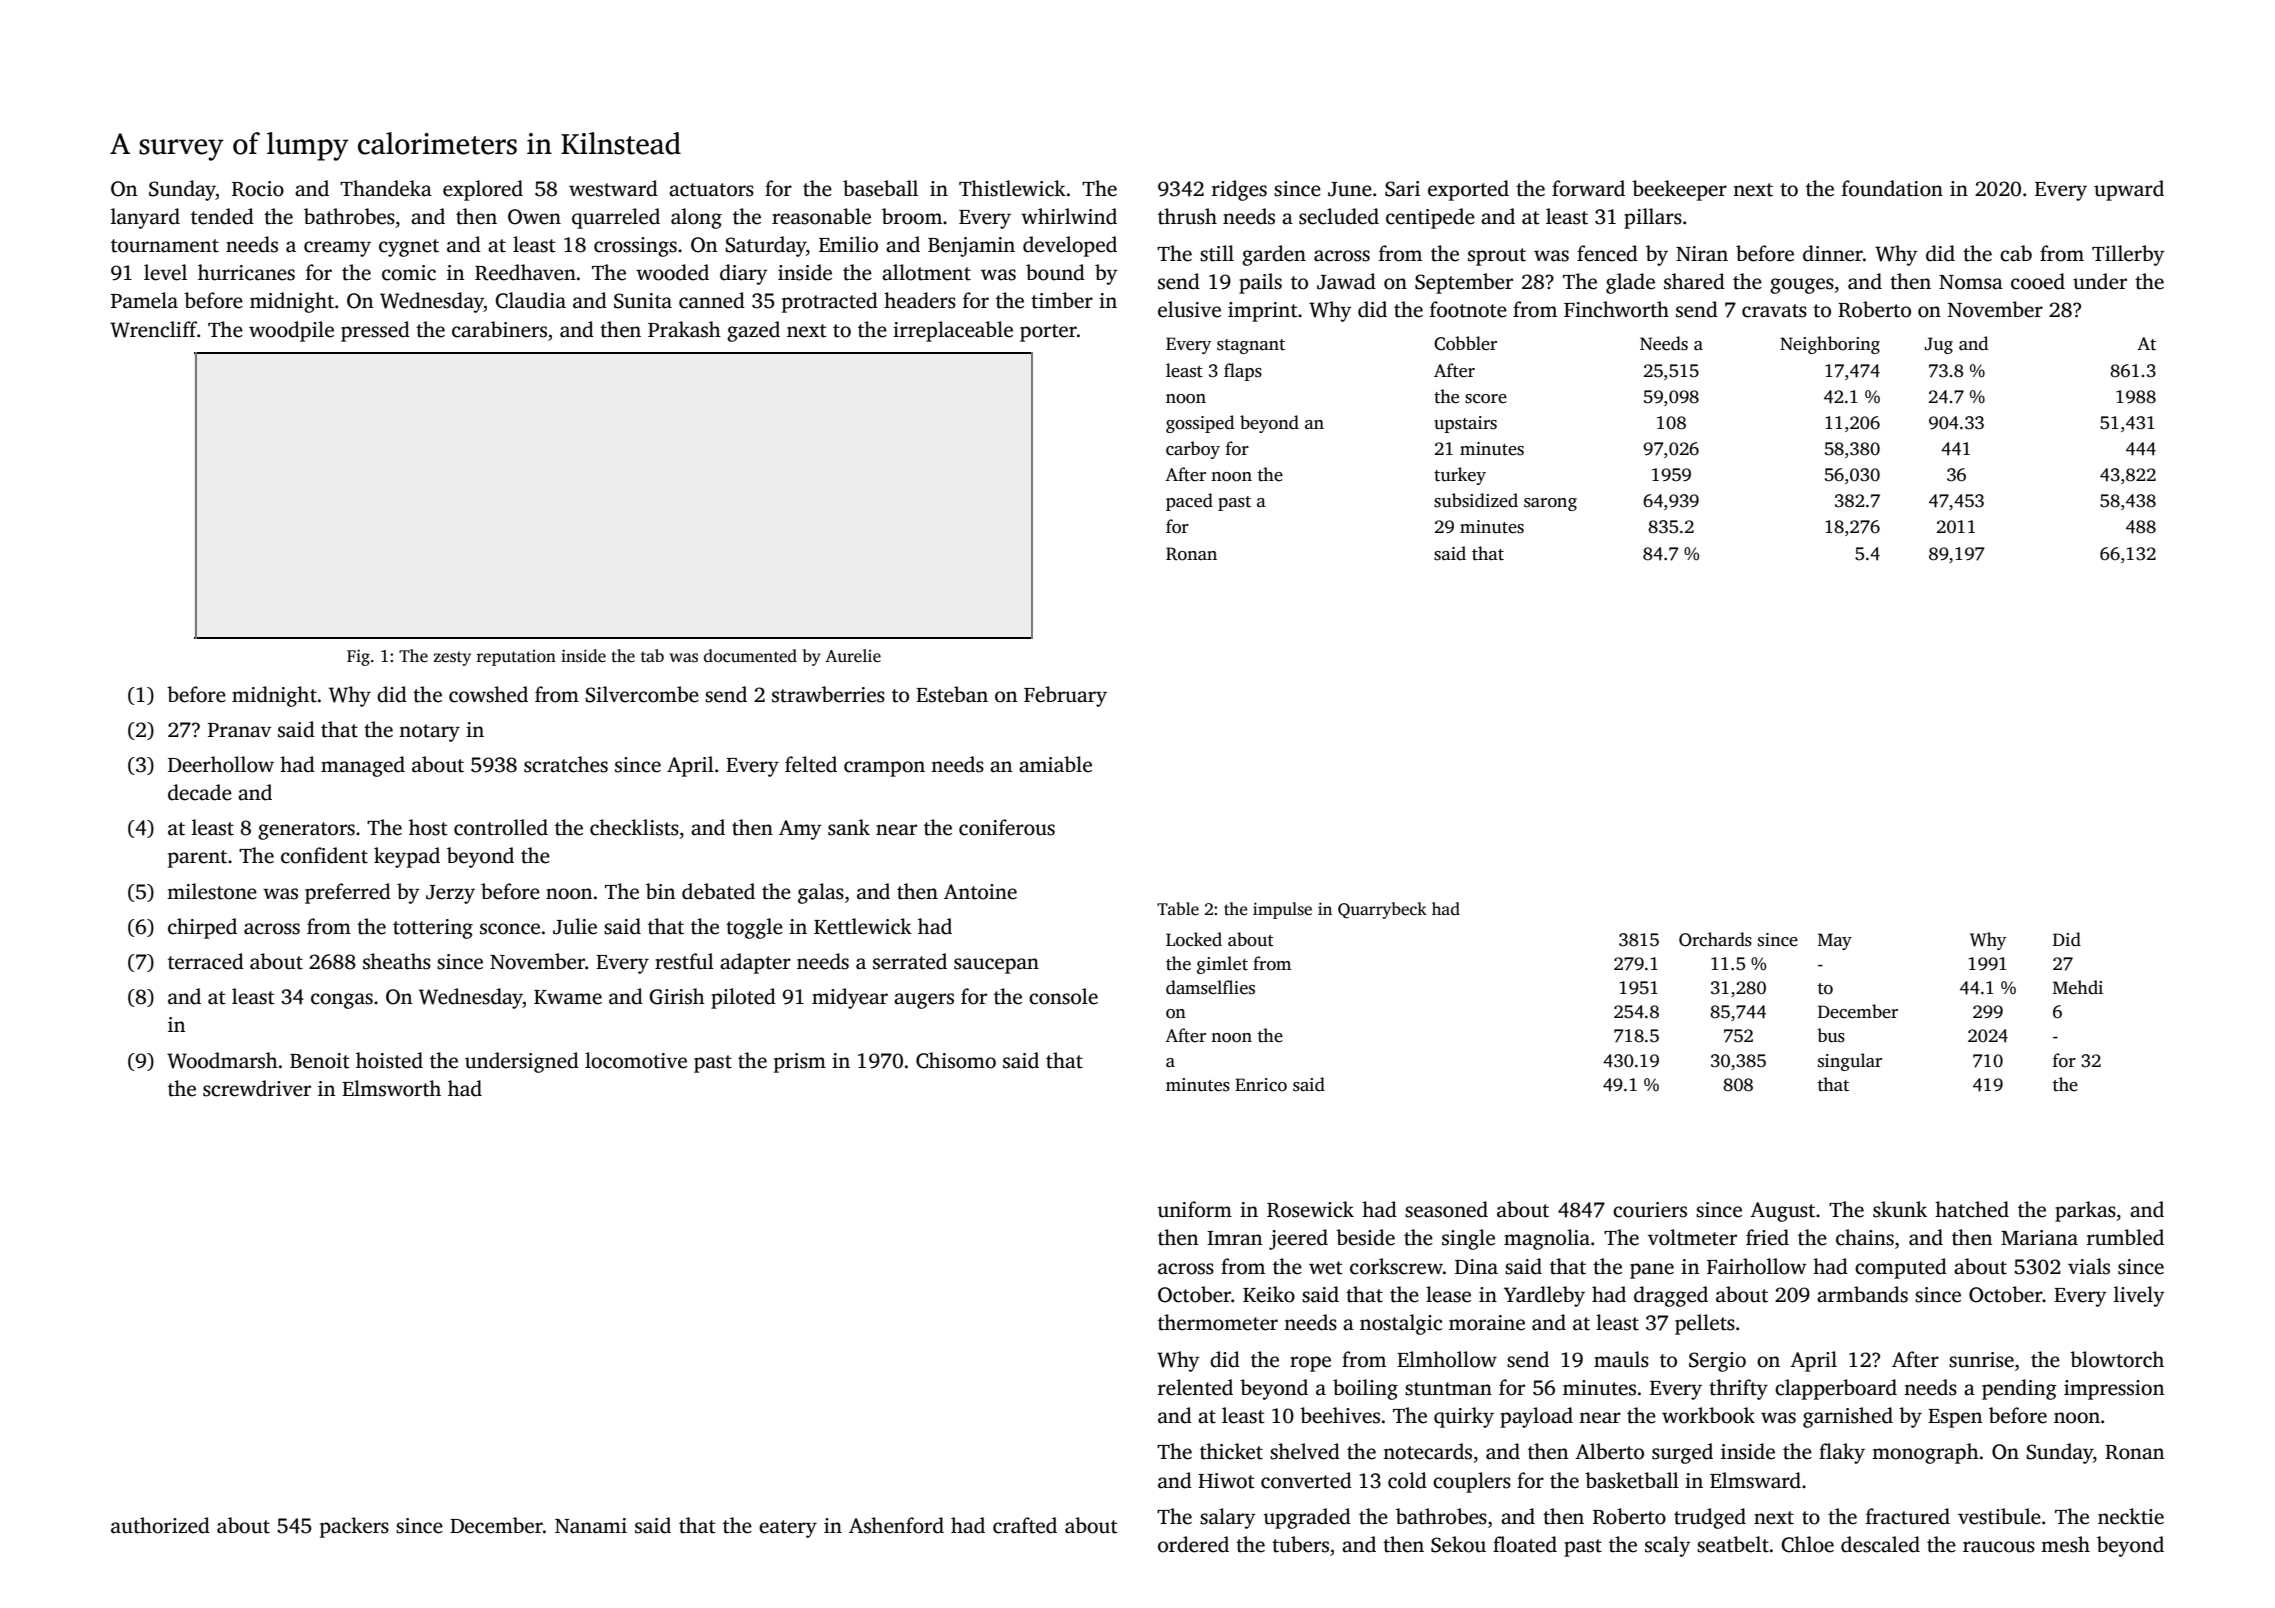 This document has height=1608, width=2275. Describe the element at coordinates (788, 1529) in the document. I see `eatery` at that location.
